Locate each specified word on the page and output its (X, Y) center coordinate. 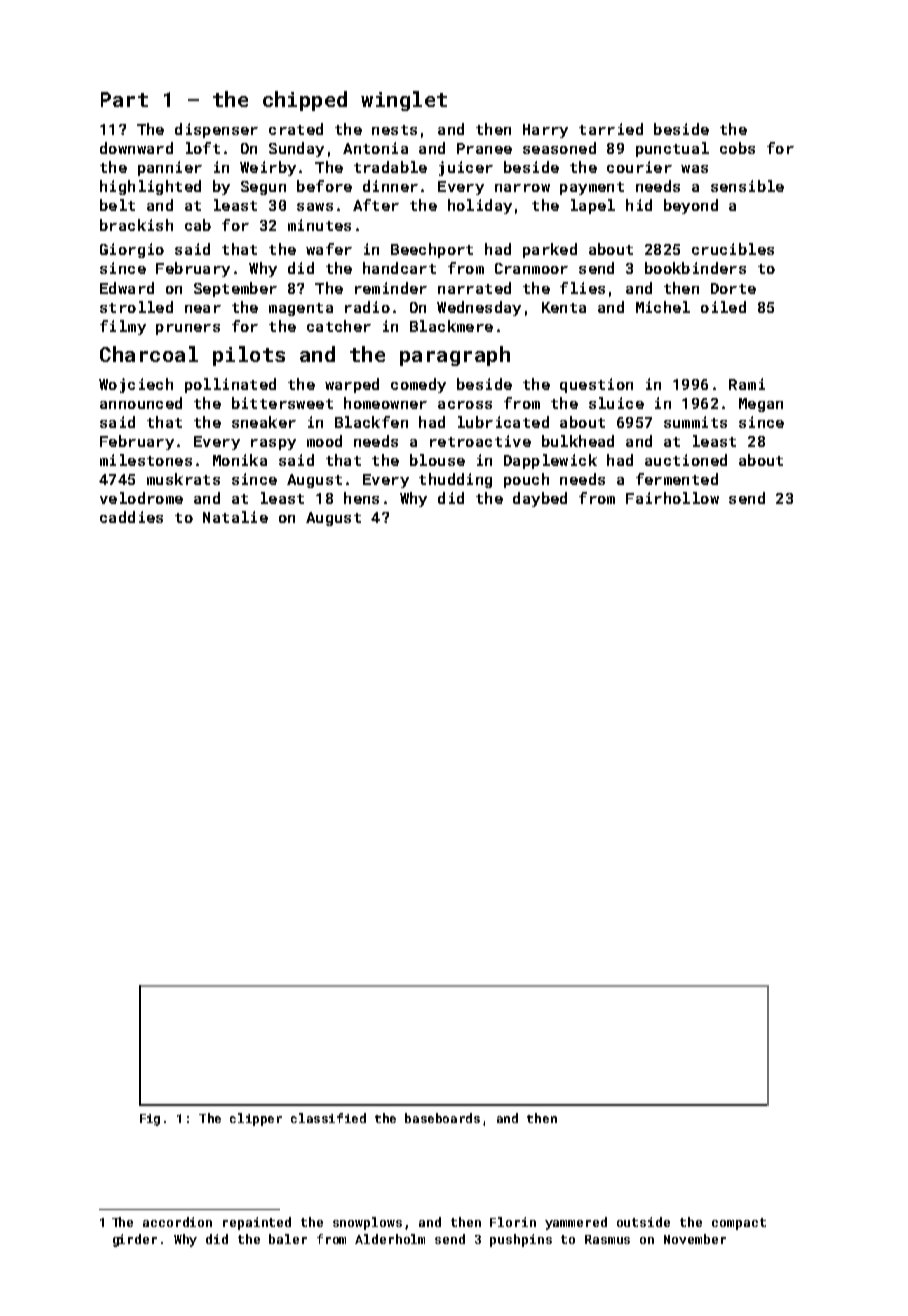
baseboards (442, 1118)
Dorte (733, 288)
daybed (540, 499)
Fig (150, 1120)
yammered (576, 1223)
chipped (305, 101)
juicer (466, 168)
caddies (131, 517)
